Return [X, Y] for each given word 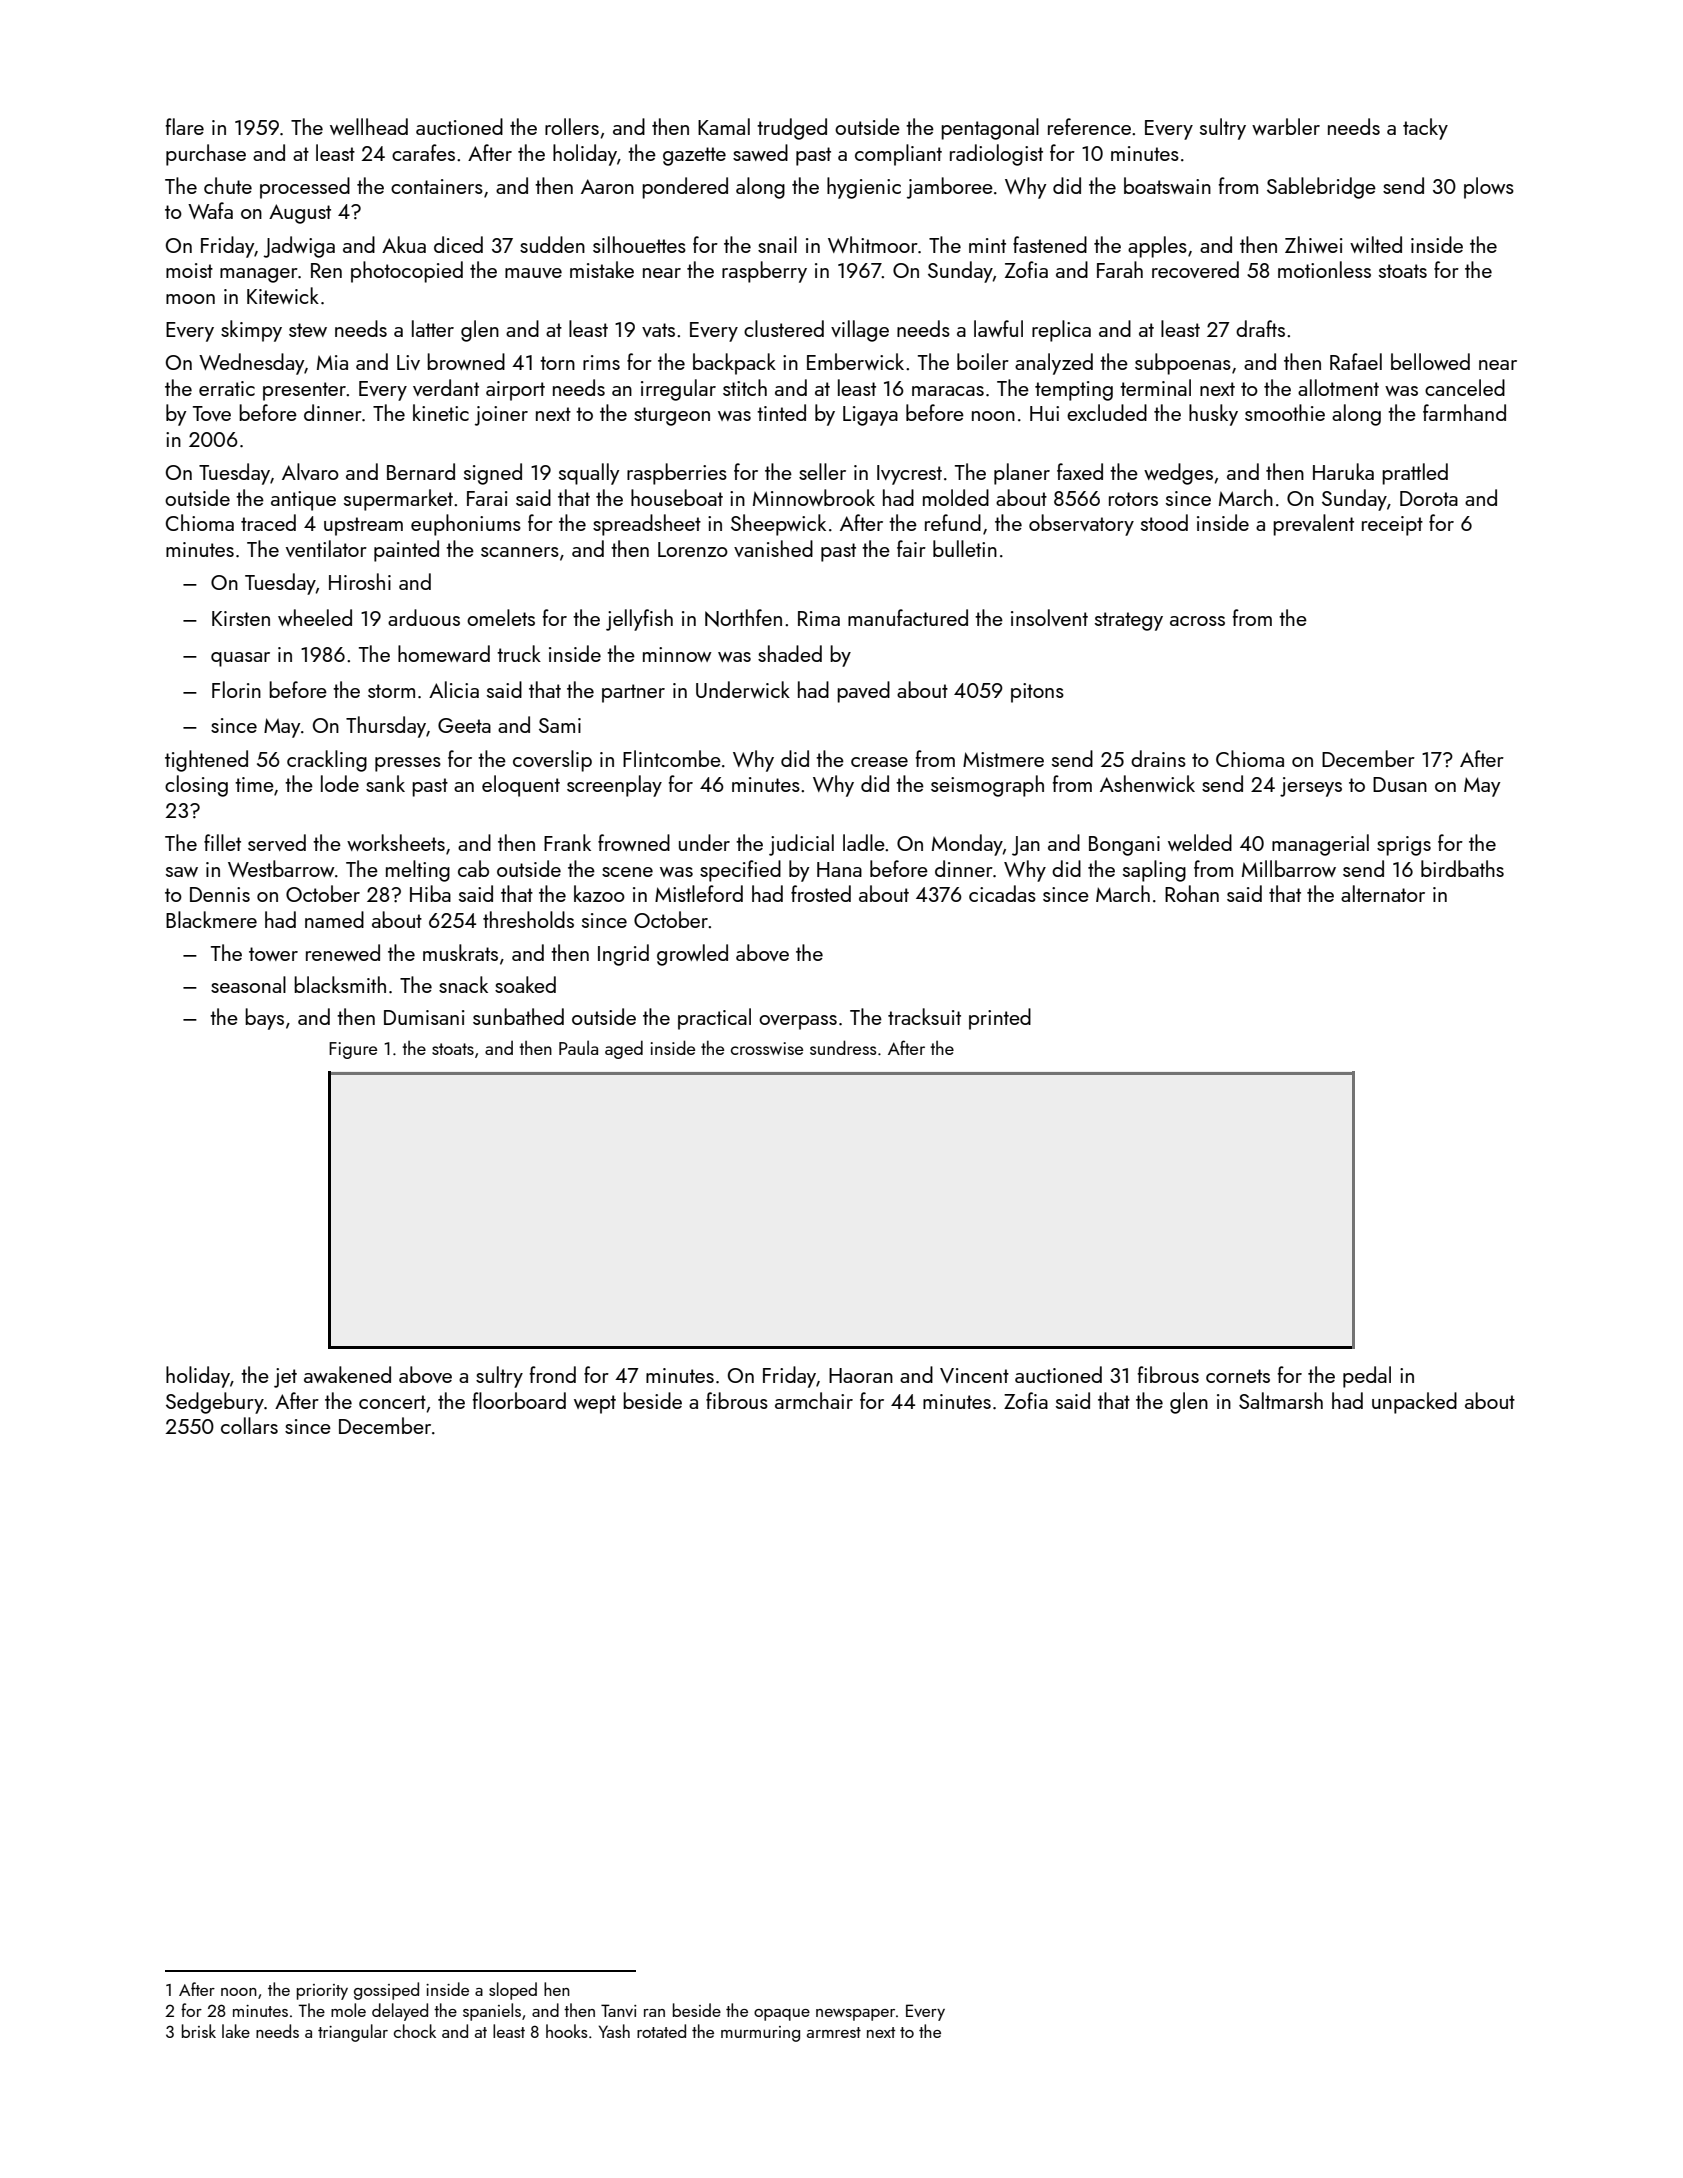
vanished [773, 548]
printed [1000, 1019]
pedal [1367, 1377]
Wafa [210, 210]
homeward [444, 653]
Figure [353, 1050]
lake [236, 2031]
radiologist [996, 155]
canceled [1465, 387]
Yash [614, 2031]
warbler [1286, 126]
